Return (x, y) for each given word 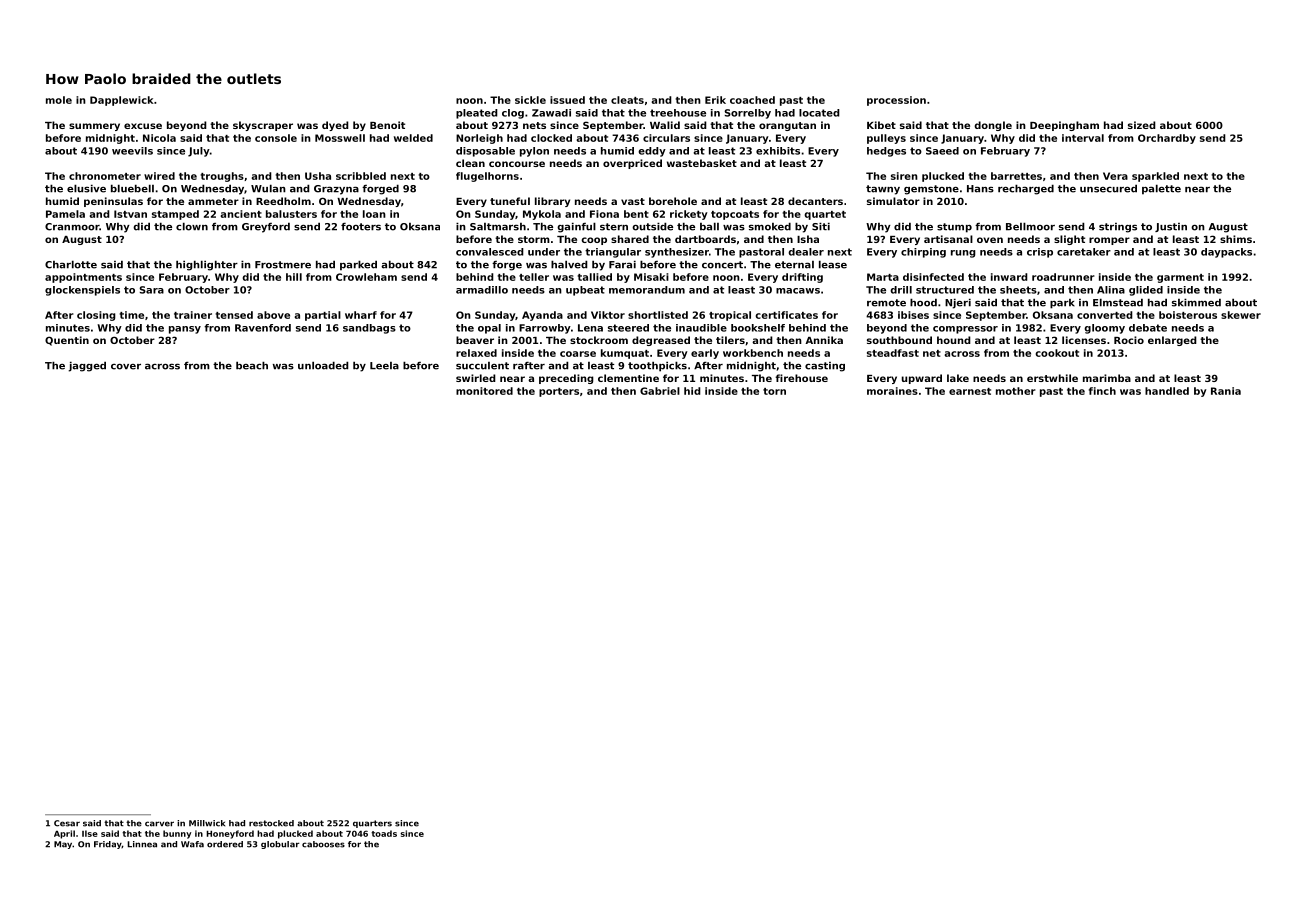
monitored (484, 391)
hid (692, 391)
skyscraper (263, 126)
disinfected (933, 277)
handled (1167, 391)
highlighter (207, 265)
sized (1142, 125)
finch (1102, 391)
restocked (271, 823)
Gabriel (660, 391)
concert (722, 265)
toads (384, 833)
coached (752, 100)
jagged (87, 366)
